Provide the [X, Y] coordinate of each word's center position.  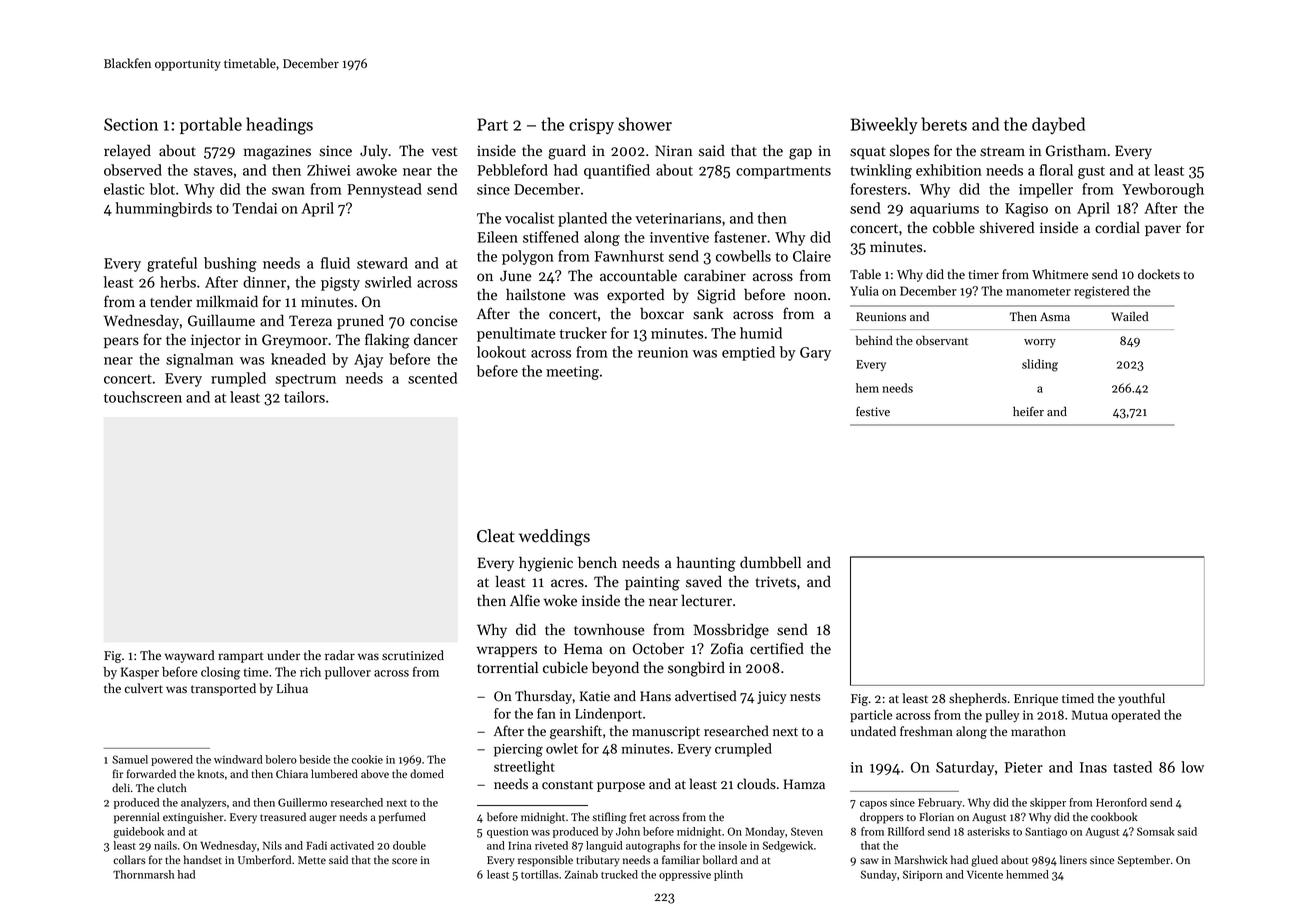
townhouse [609, 629]
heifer [1028, 411]
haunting [706, 564]
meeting [572, 373]
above [375, 773]
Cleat [496, 536]
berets [944, 124]
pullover [348, 673]
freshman [926, 731]
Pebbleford [512, 170]
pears [121, 342]
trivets [775, 582]
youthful [1141, 699]
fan [546, 713]
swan [288, 191]
